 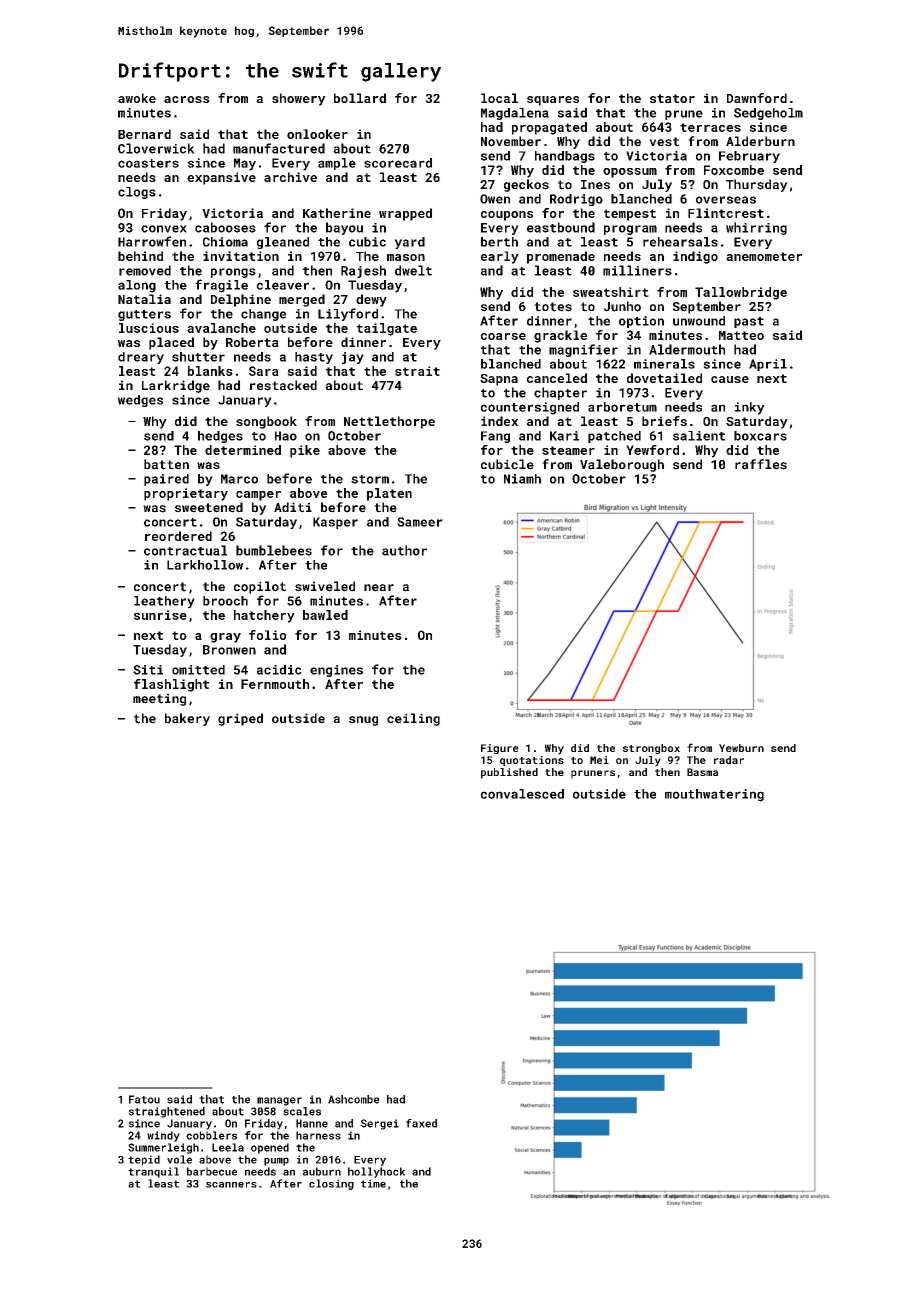 What do you see at coordinates (699, 436) in the screenshot?
I see `salient` at bounding box center [699, 436].
